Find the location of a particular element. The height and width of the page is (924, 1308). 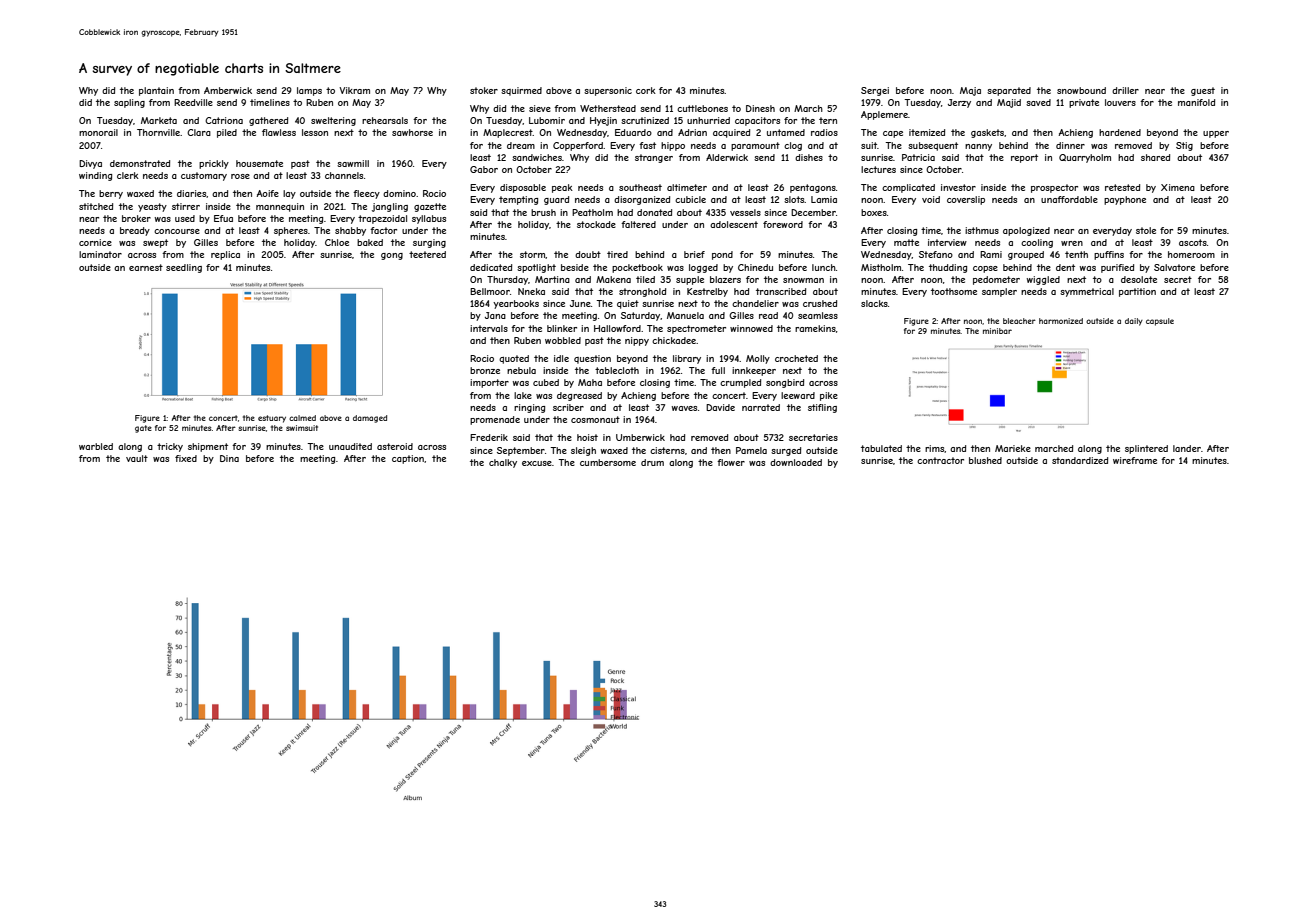

payphone is located at coordinates (1125, 200).
